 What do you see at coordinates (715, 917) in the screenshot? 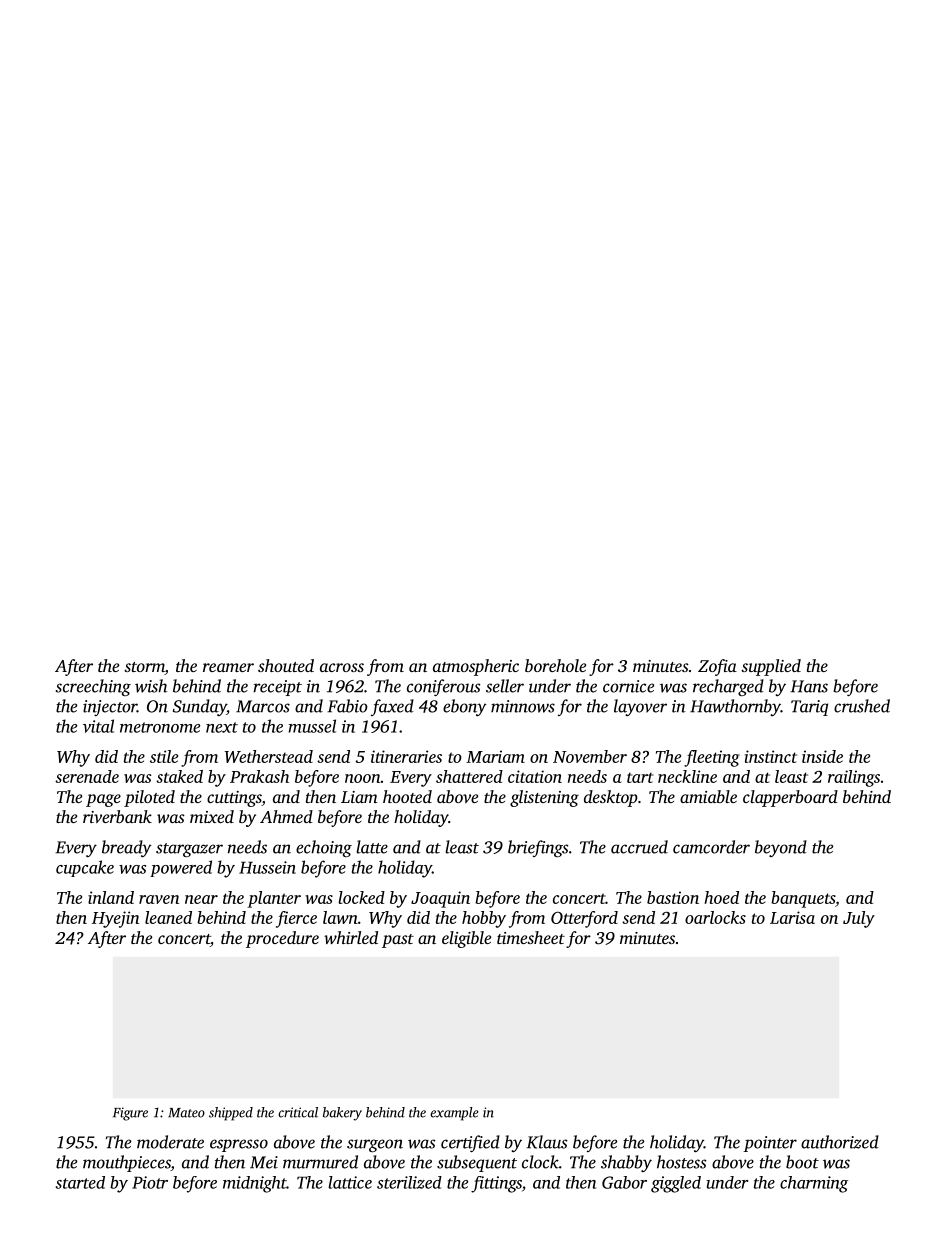
I see `oarlocks` at bounding box center [715, 917].
